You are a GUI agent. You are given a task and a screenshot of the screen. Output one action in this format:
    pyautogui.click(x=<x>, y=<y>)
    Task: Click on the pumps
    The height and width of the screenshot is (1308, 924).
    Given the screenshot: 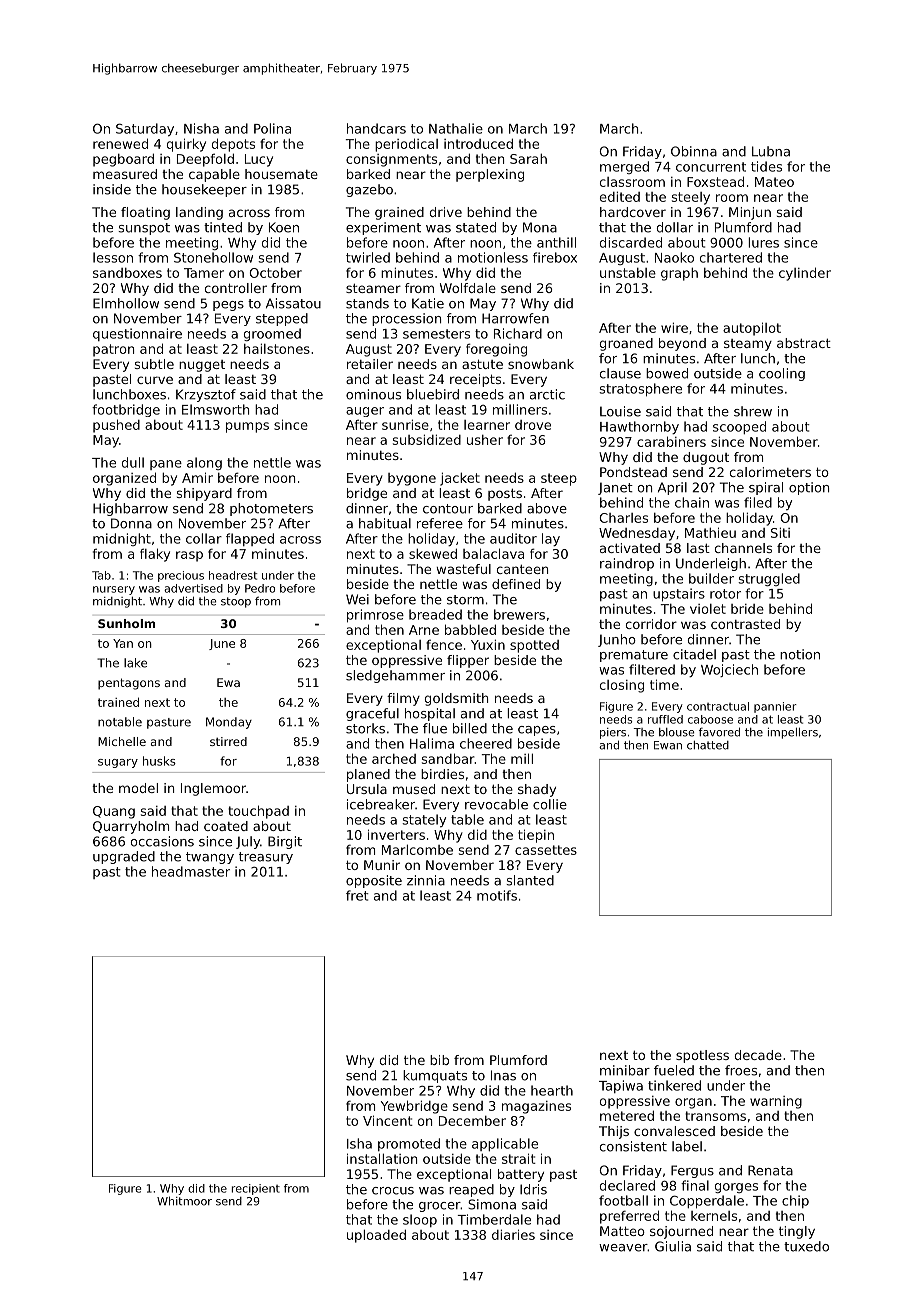 What is the action you would take?
    pyautogui.click(x=247, y=427)
